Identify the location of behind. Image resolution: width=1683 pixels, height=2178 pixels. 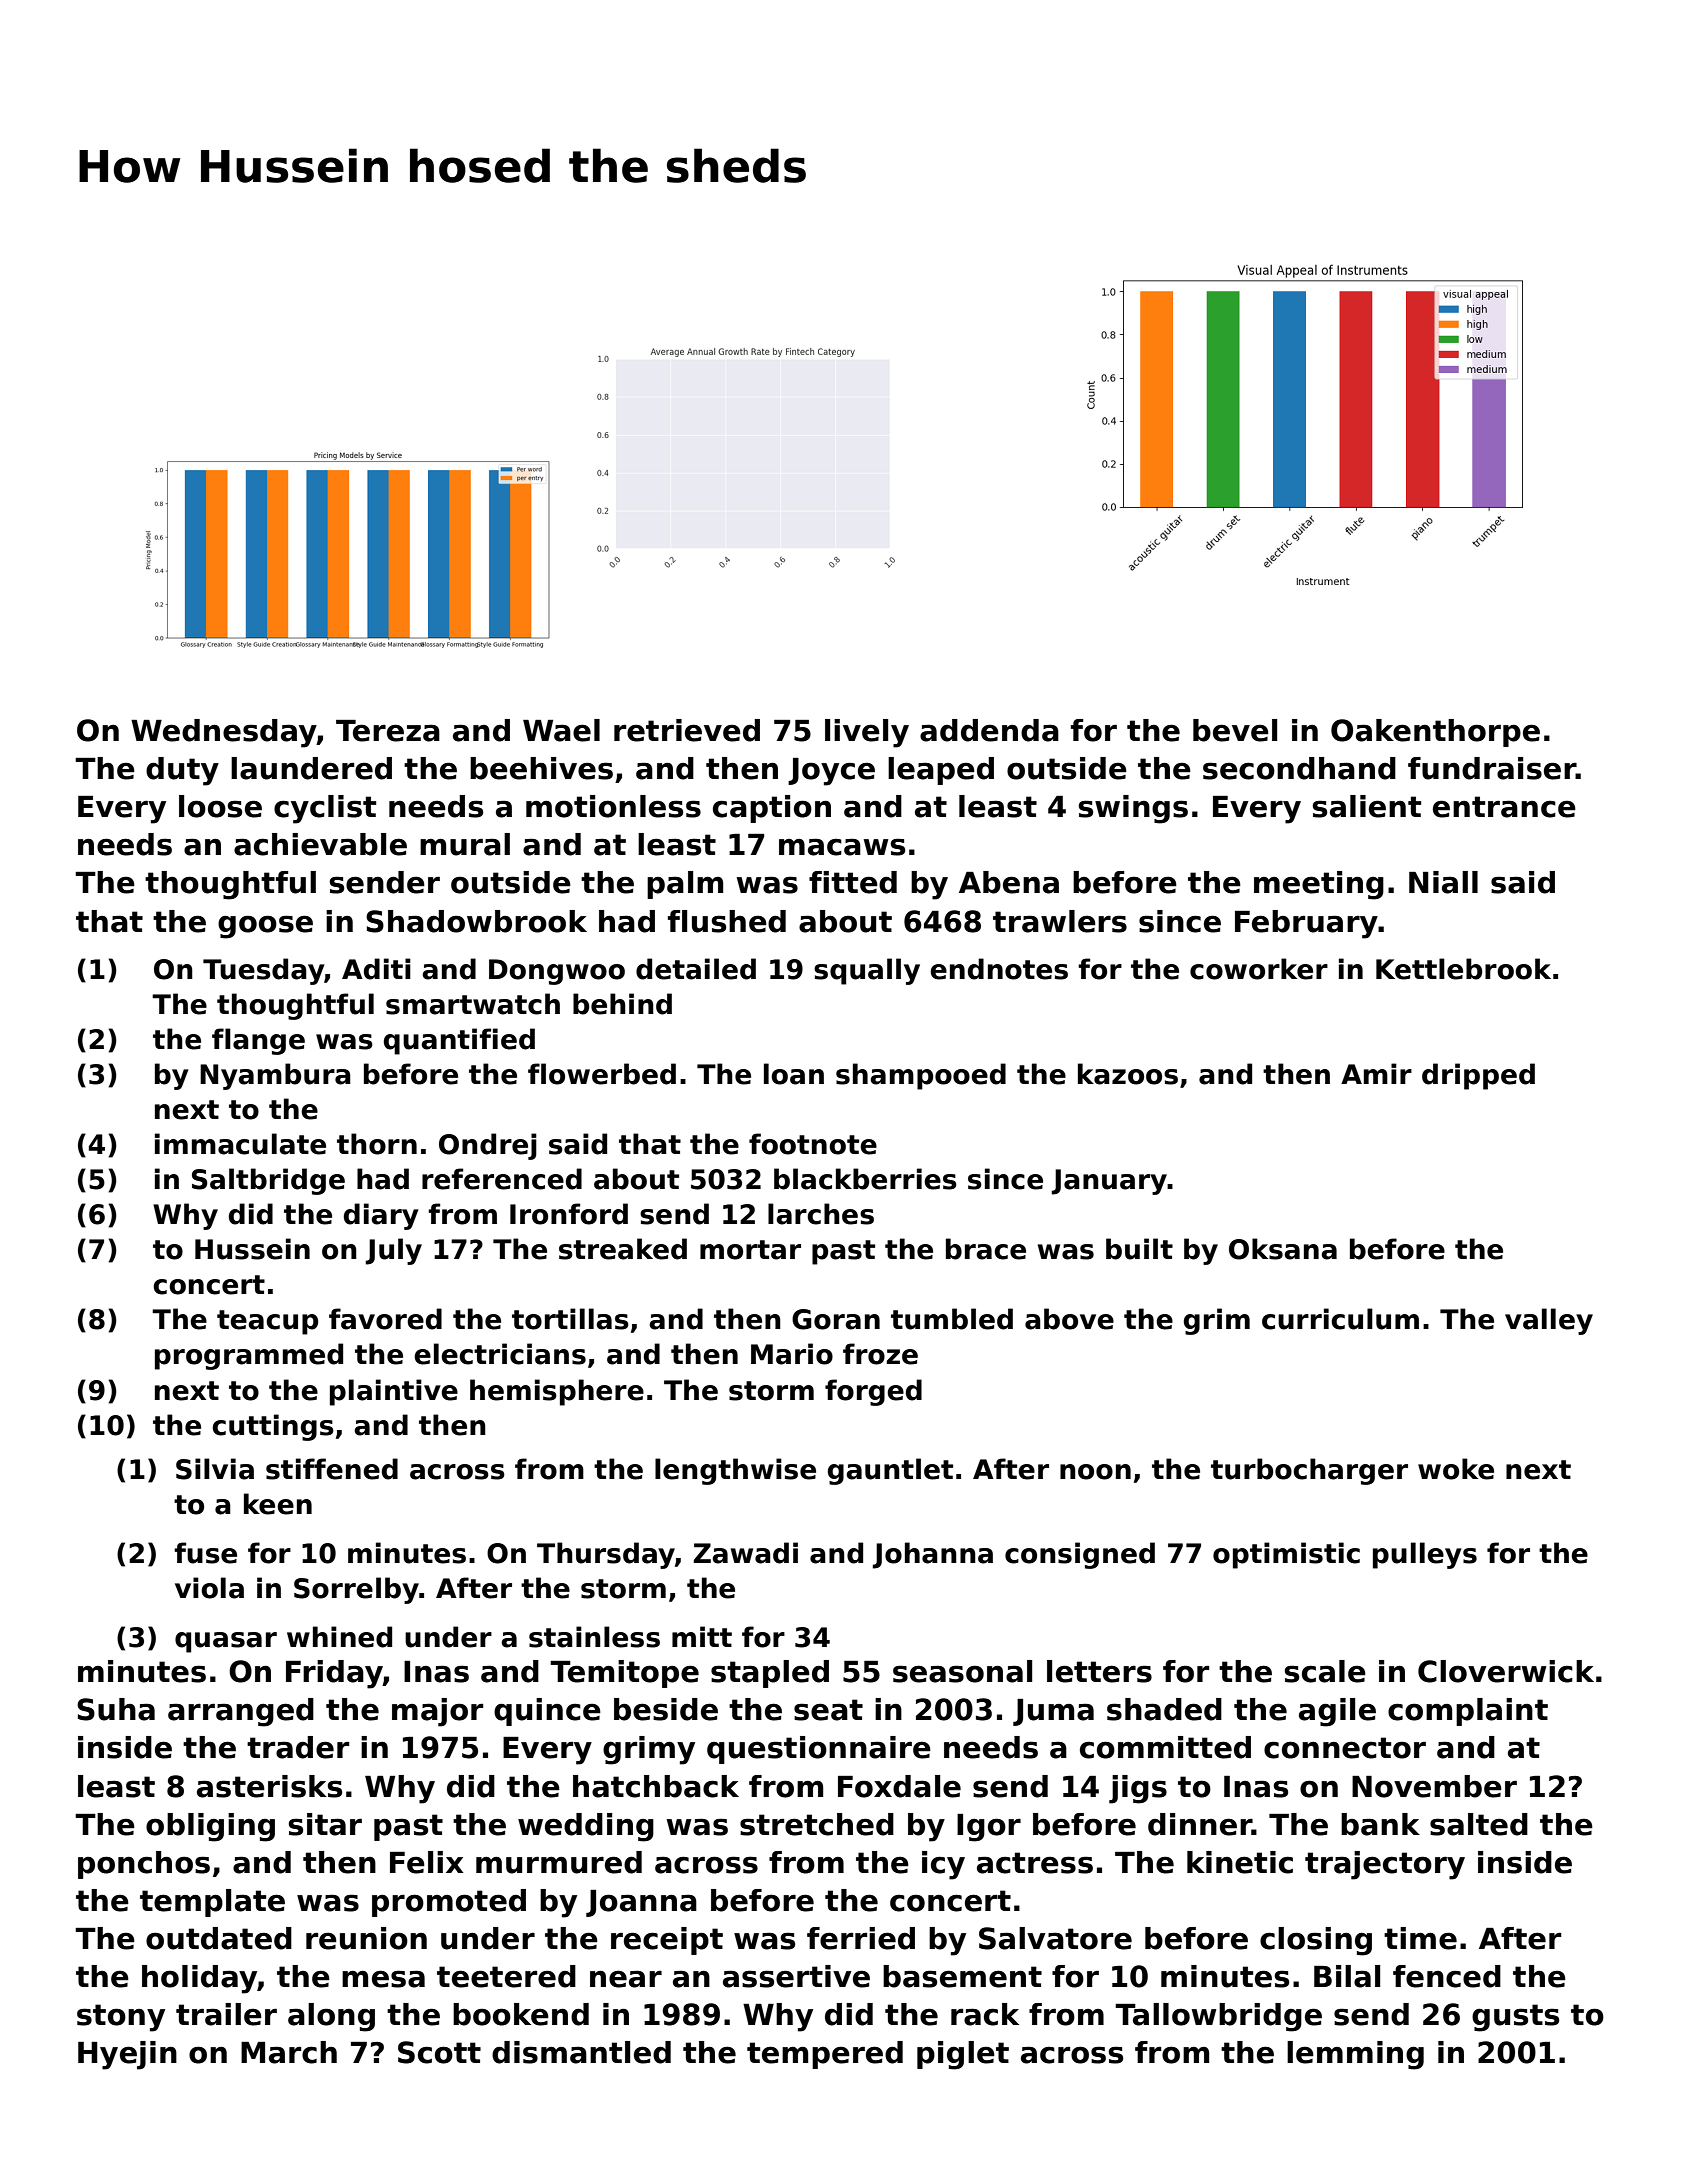
(622, 1004).
